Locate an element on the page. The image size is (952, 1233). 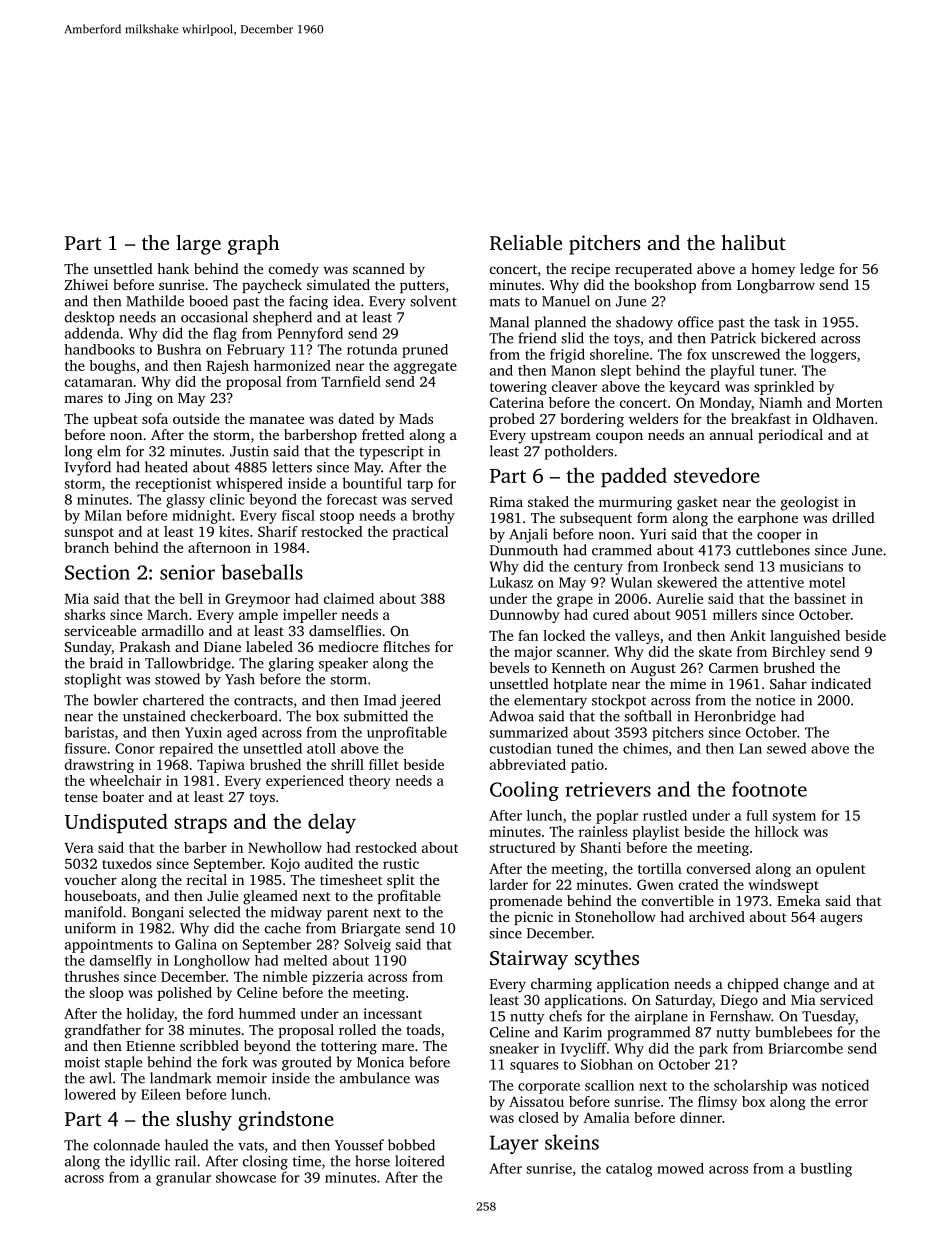
slushy is located at coordinates (204, 1121).
